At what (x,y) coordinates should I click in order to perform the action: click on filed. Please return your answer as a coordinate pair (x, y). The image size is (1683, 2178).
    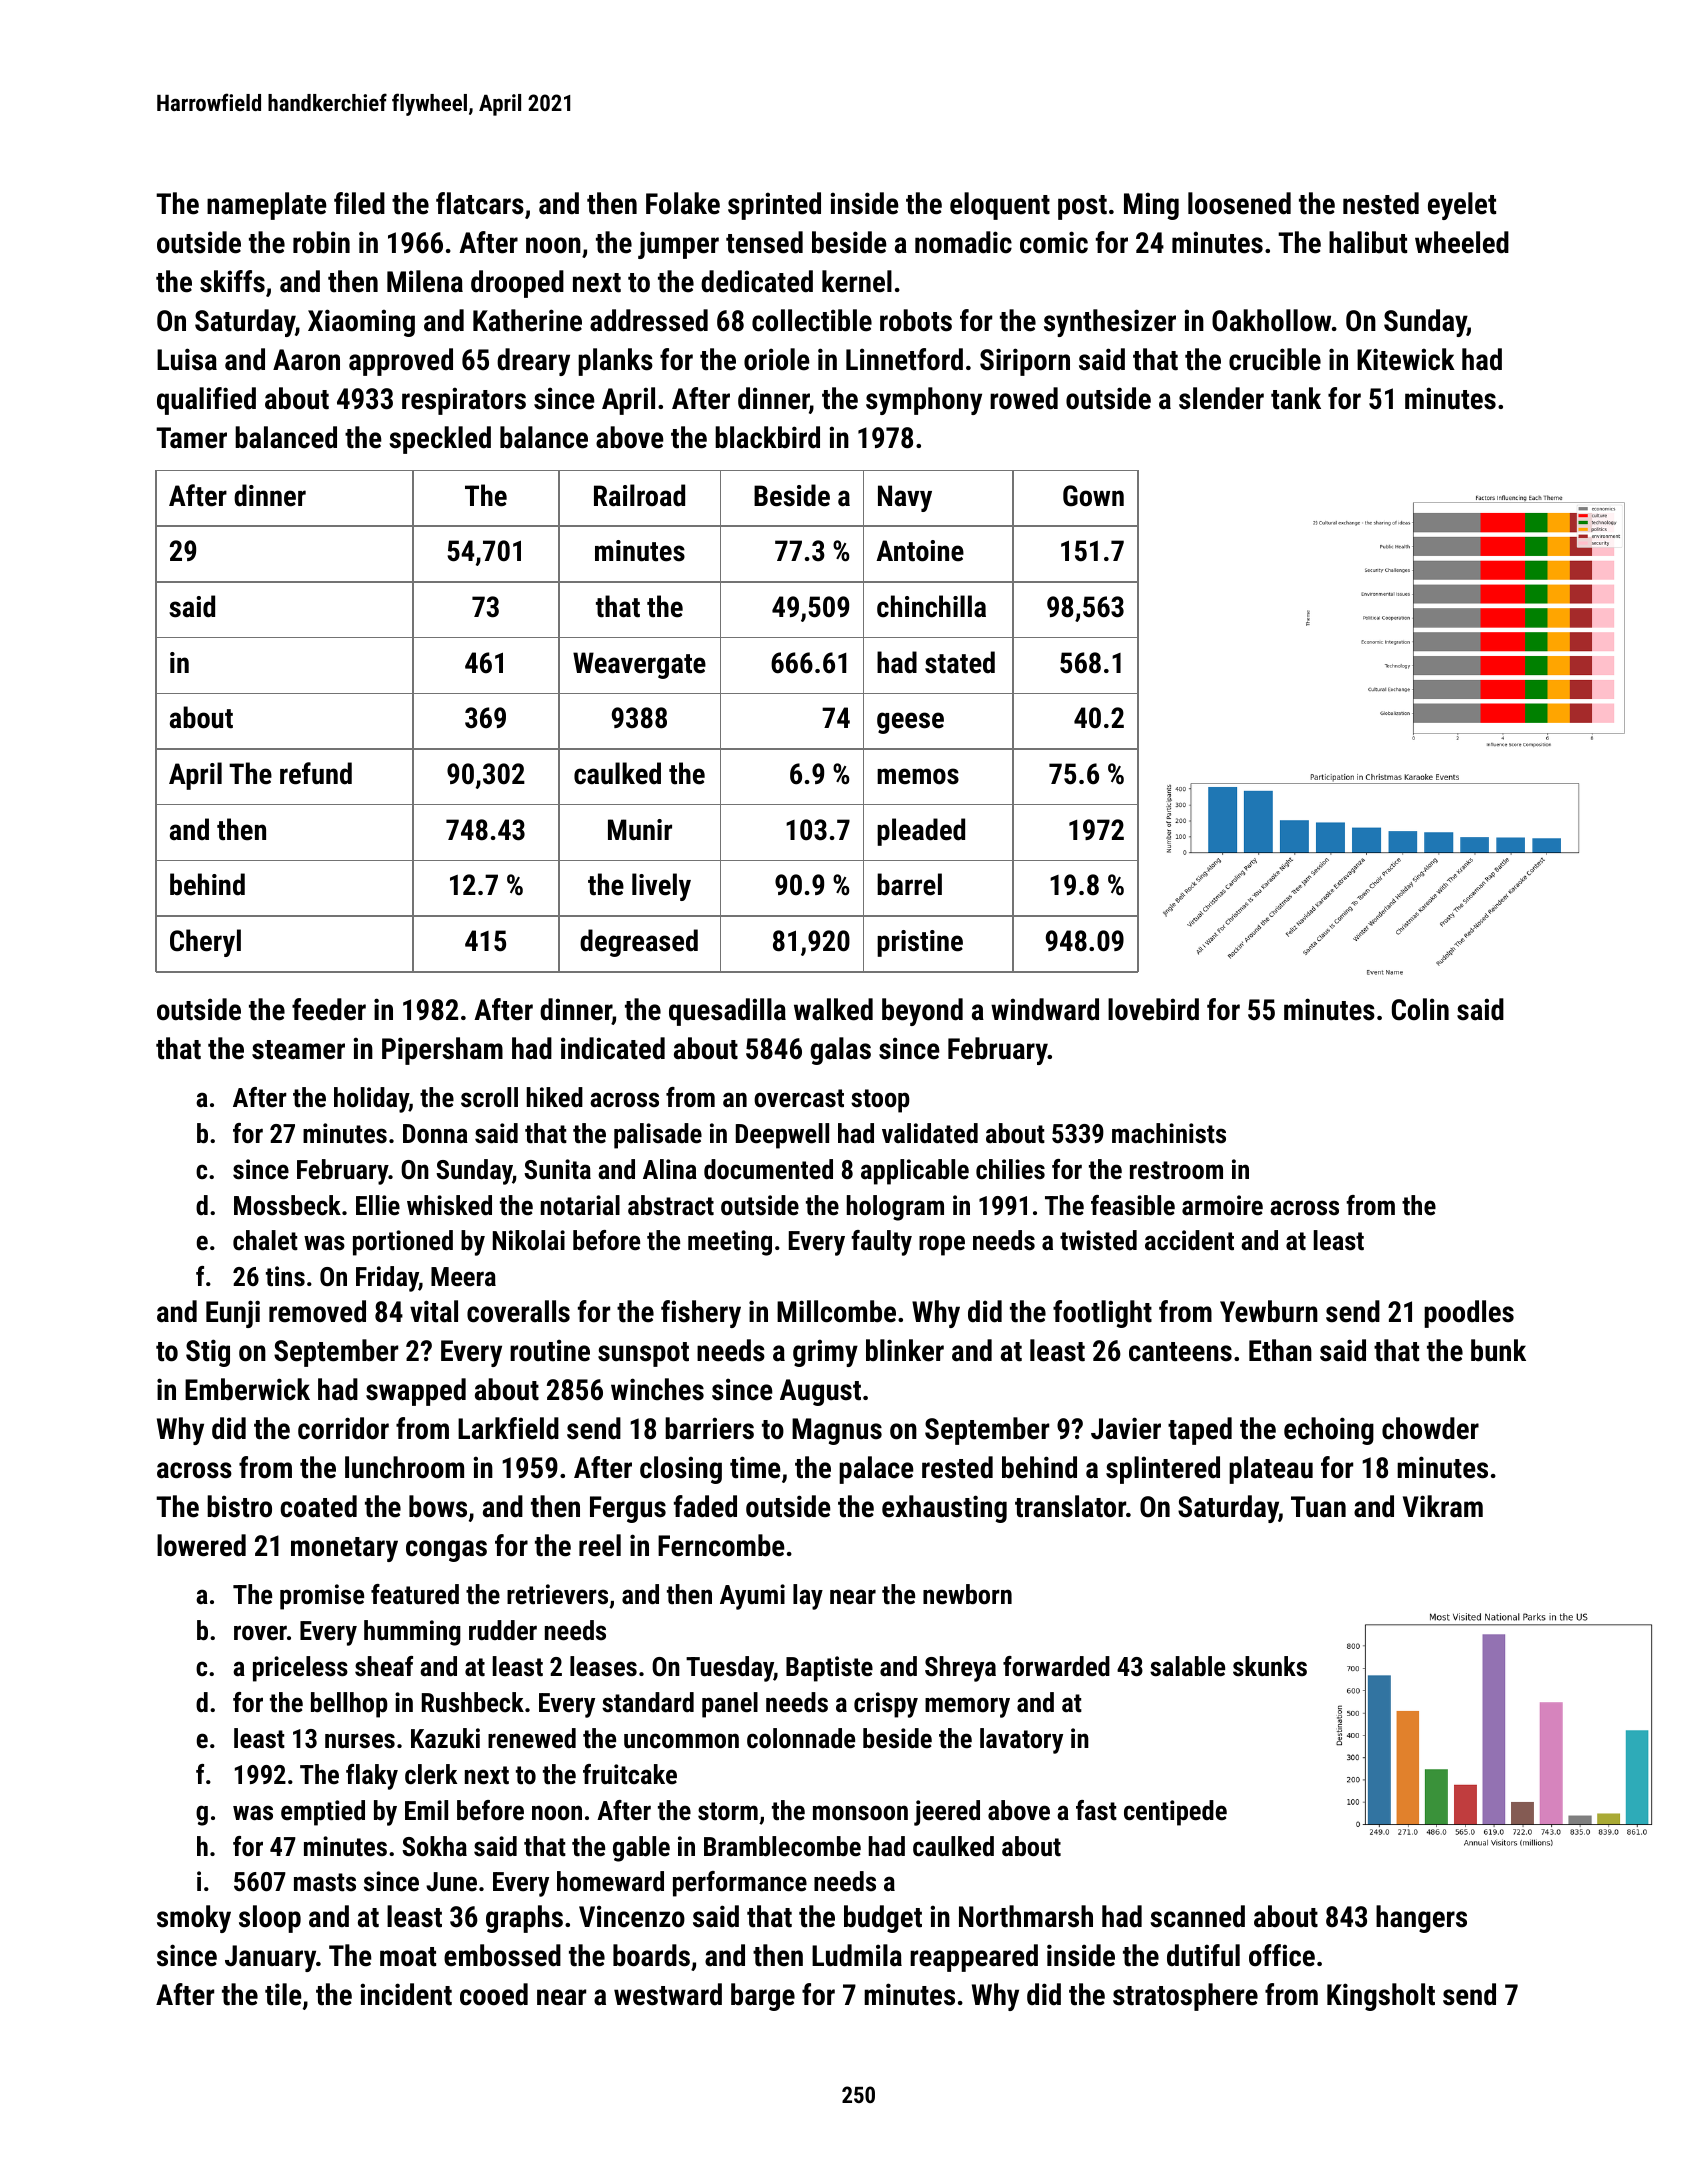
    Looking at the image, I should click on (359, 203).
